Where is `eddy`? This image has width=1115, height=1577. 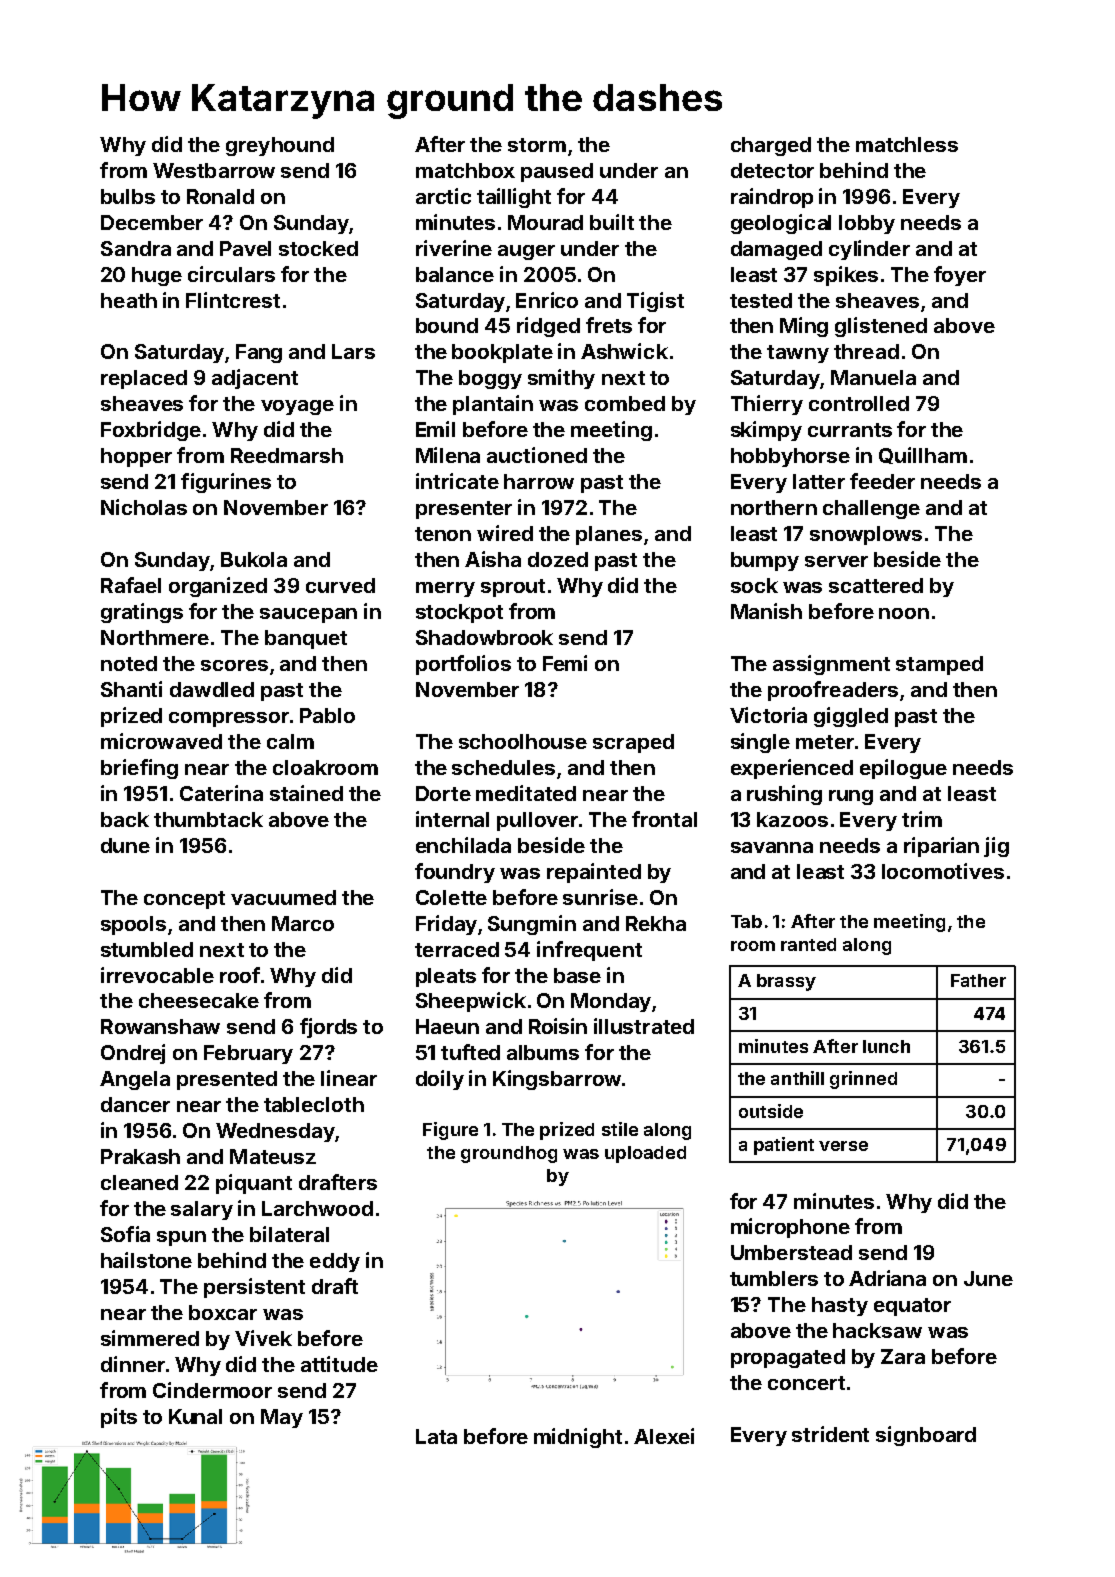
eddy is located at coordinates (335, 1262).
